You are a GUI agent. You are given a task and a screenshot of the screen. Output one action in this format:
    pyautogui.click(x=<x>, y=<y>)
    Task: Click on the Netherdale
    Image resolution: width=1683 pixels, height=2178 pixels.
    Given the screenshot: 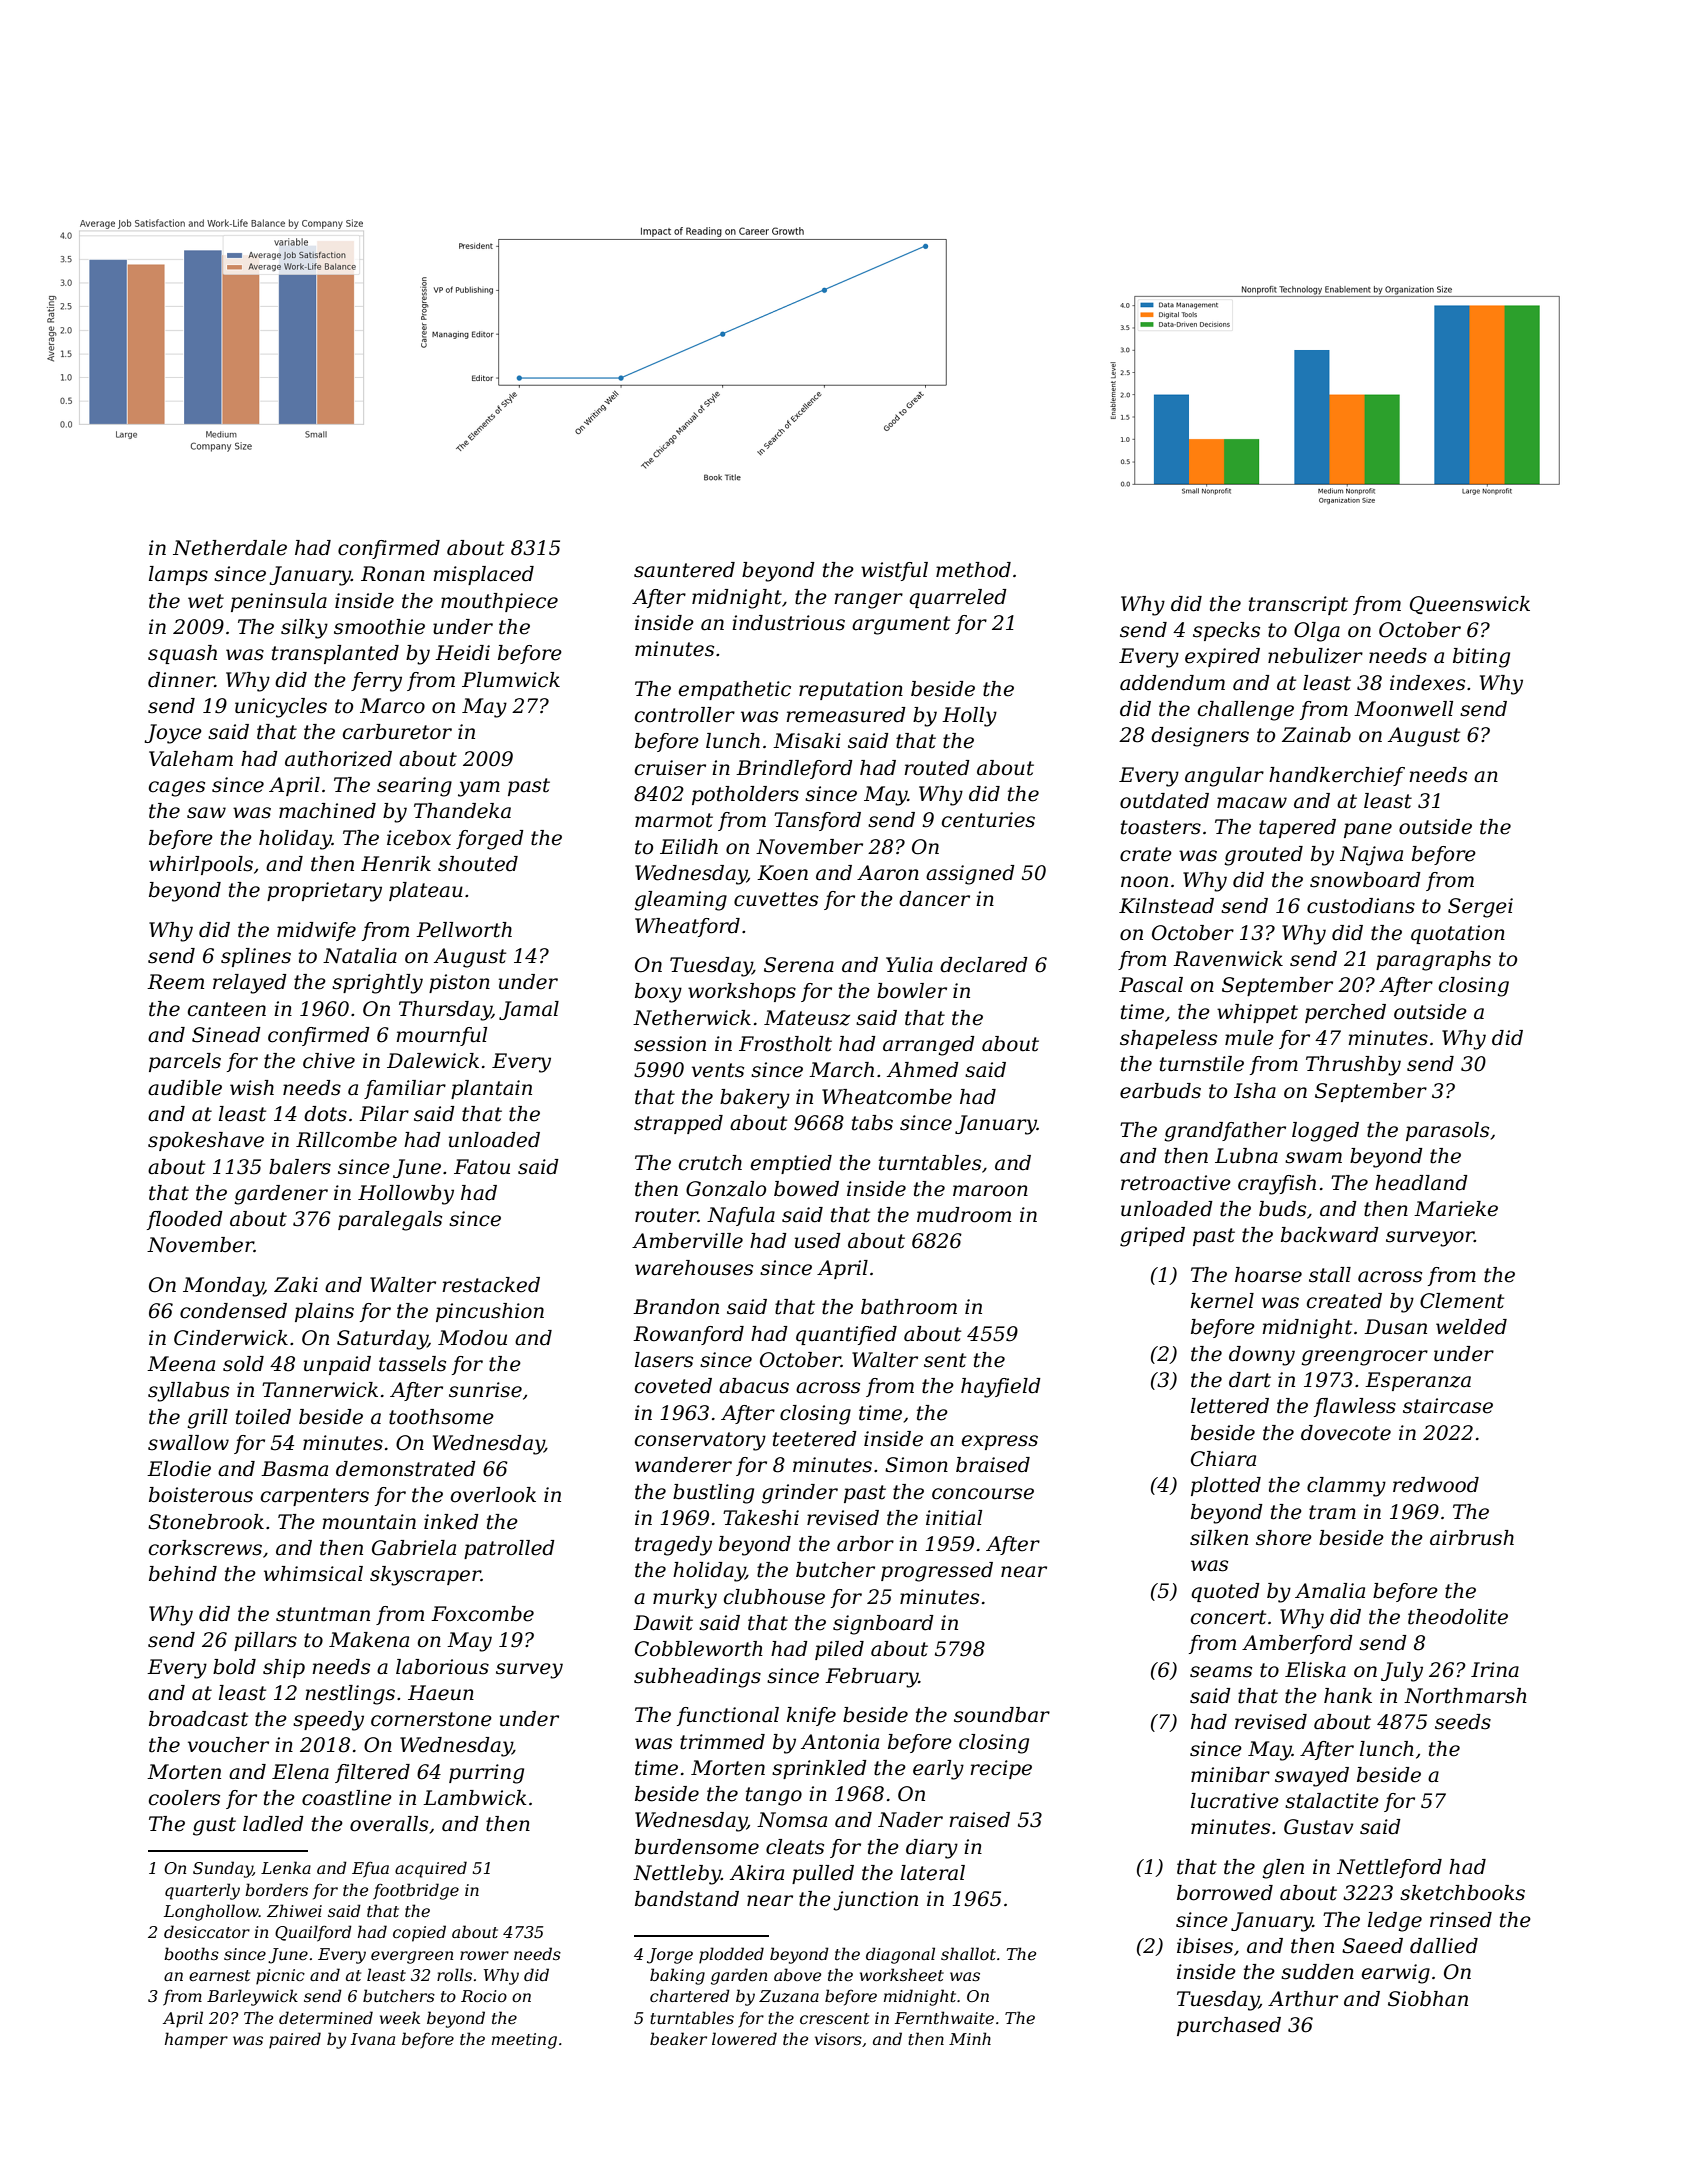 What is the action you would take?
    pyautogui.click(x=230, y=548)
